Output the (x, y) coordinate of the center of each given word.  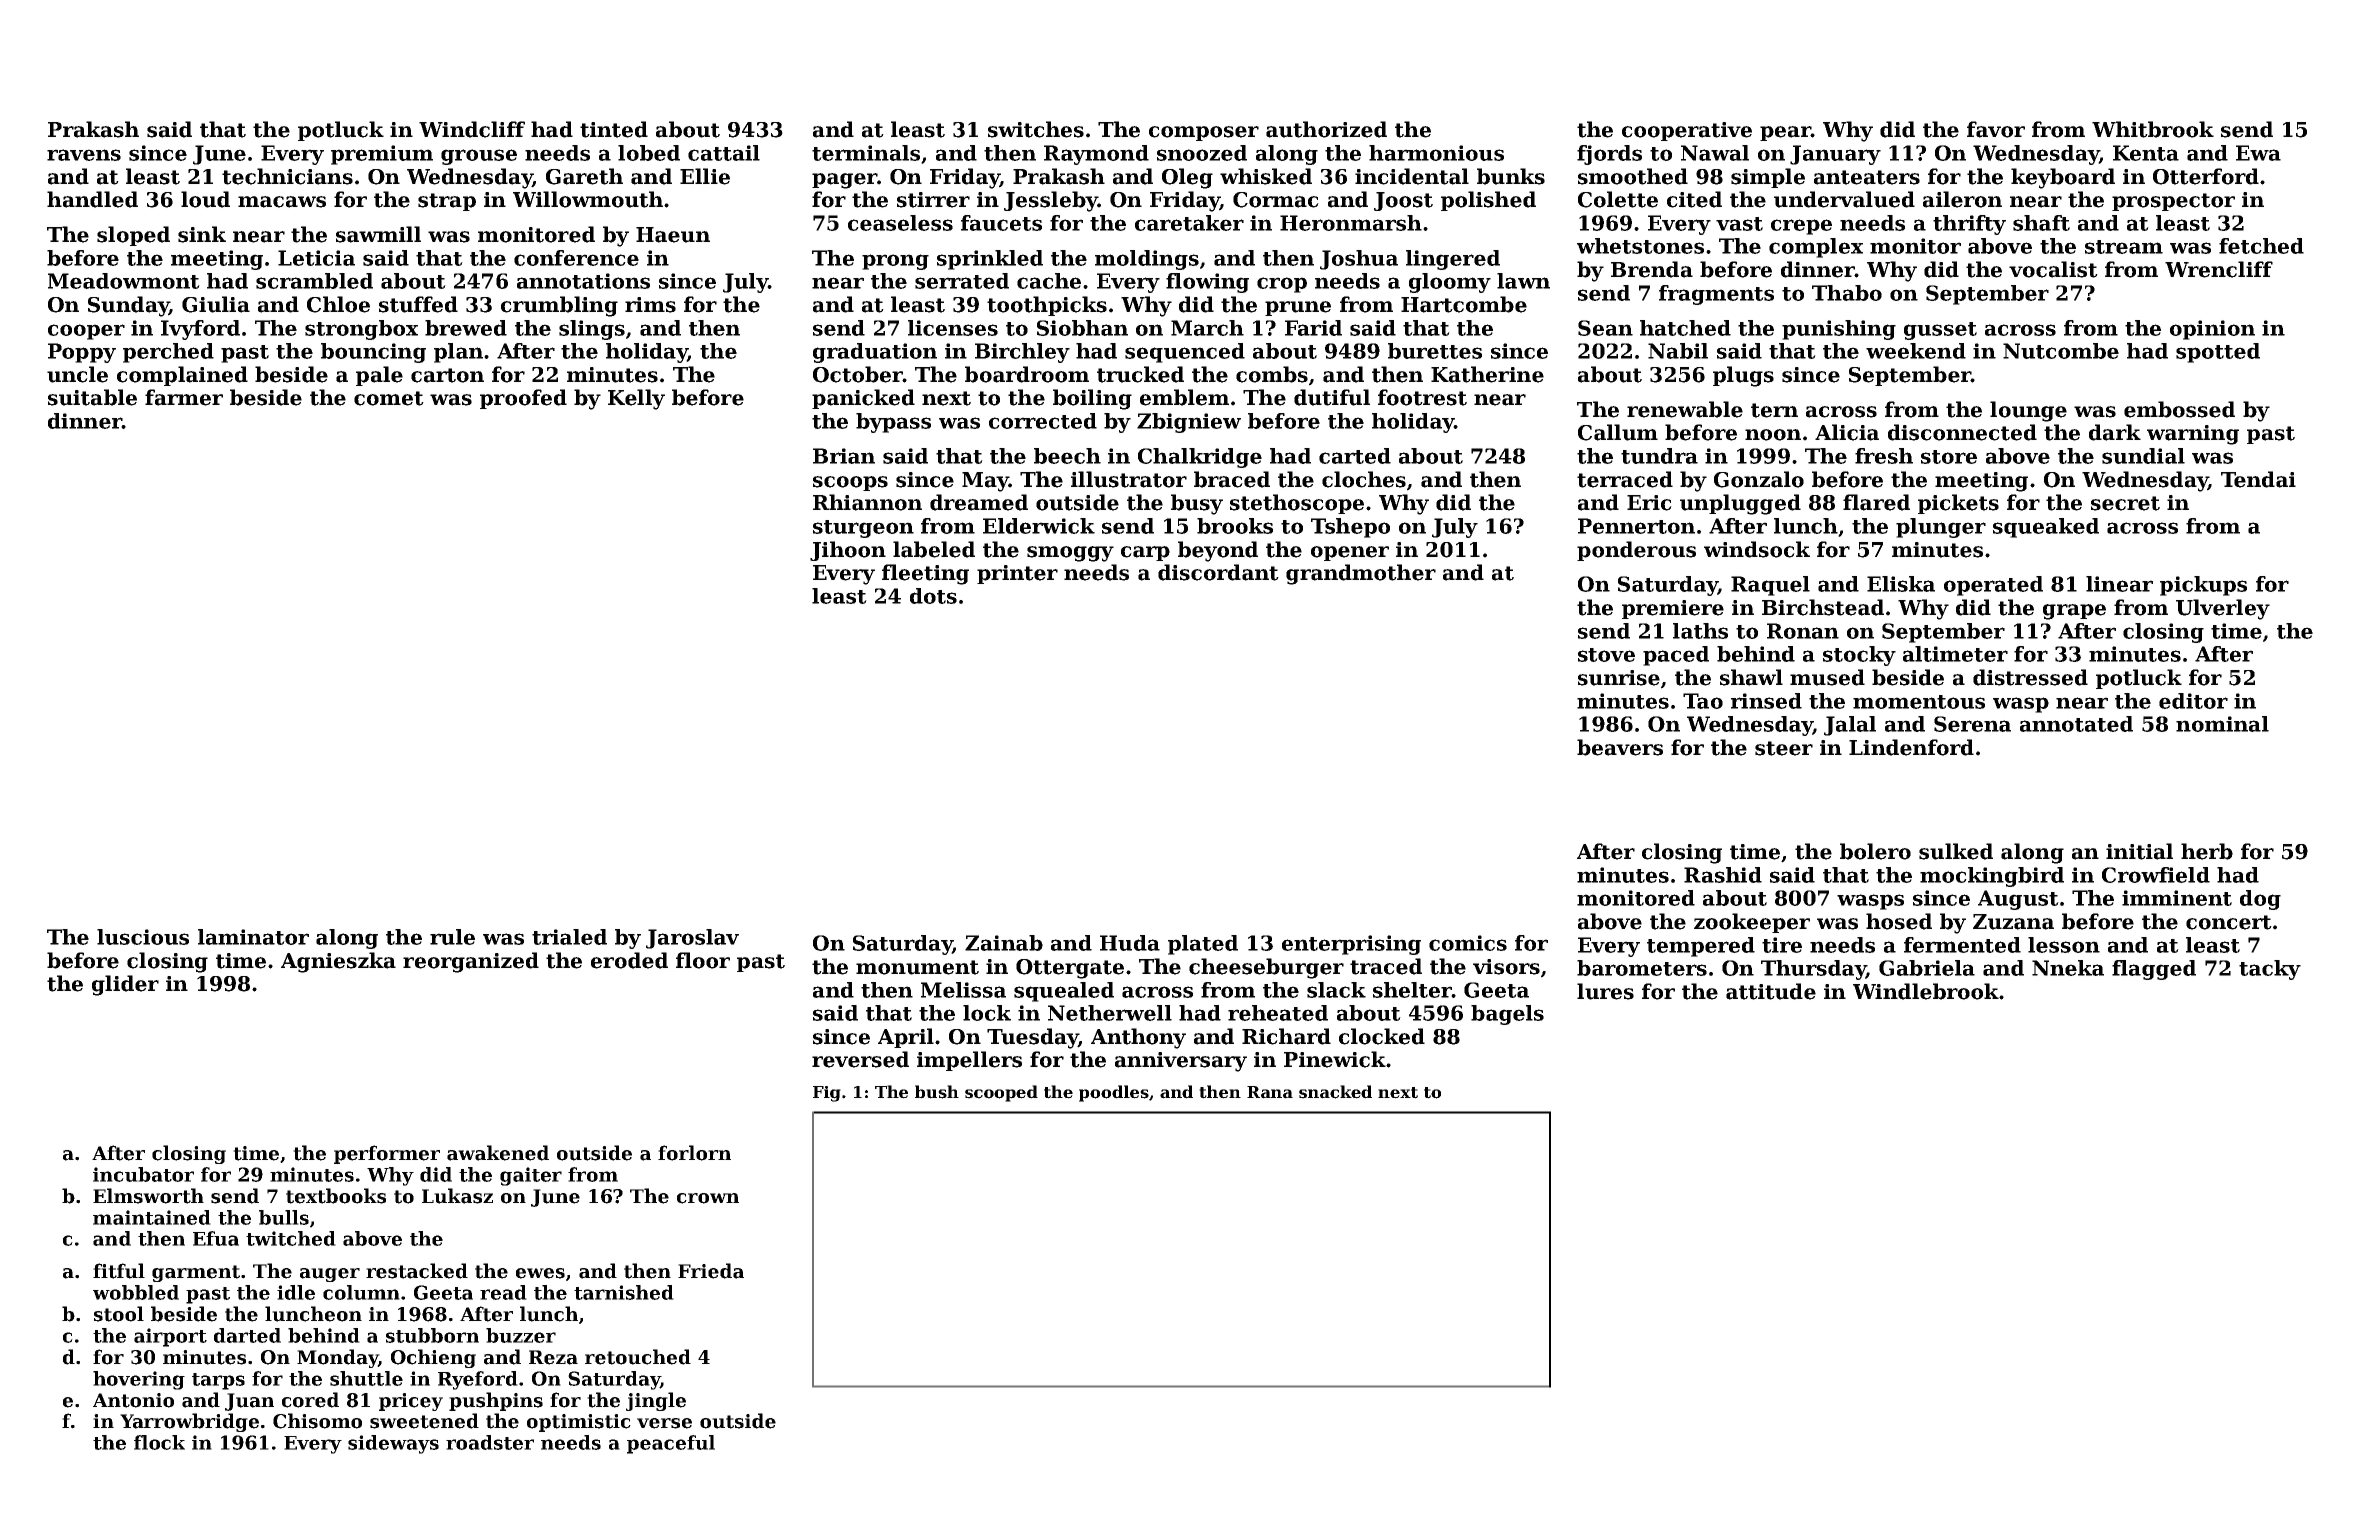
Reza (553, 1357)
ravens (84, 155)
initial (2139, 851)
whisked (1266, 176)
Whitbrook (2153, 129)
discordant (1218, 572)
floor (703, 960)
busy (1197, 504)
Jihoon (848, 551)
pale (379, 376)
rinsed (1766, 701)
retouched (638, 1357)
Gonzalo (1759, 479)
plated (1203, 945)
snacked (1335, 1092)
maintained (152, 1217)
